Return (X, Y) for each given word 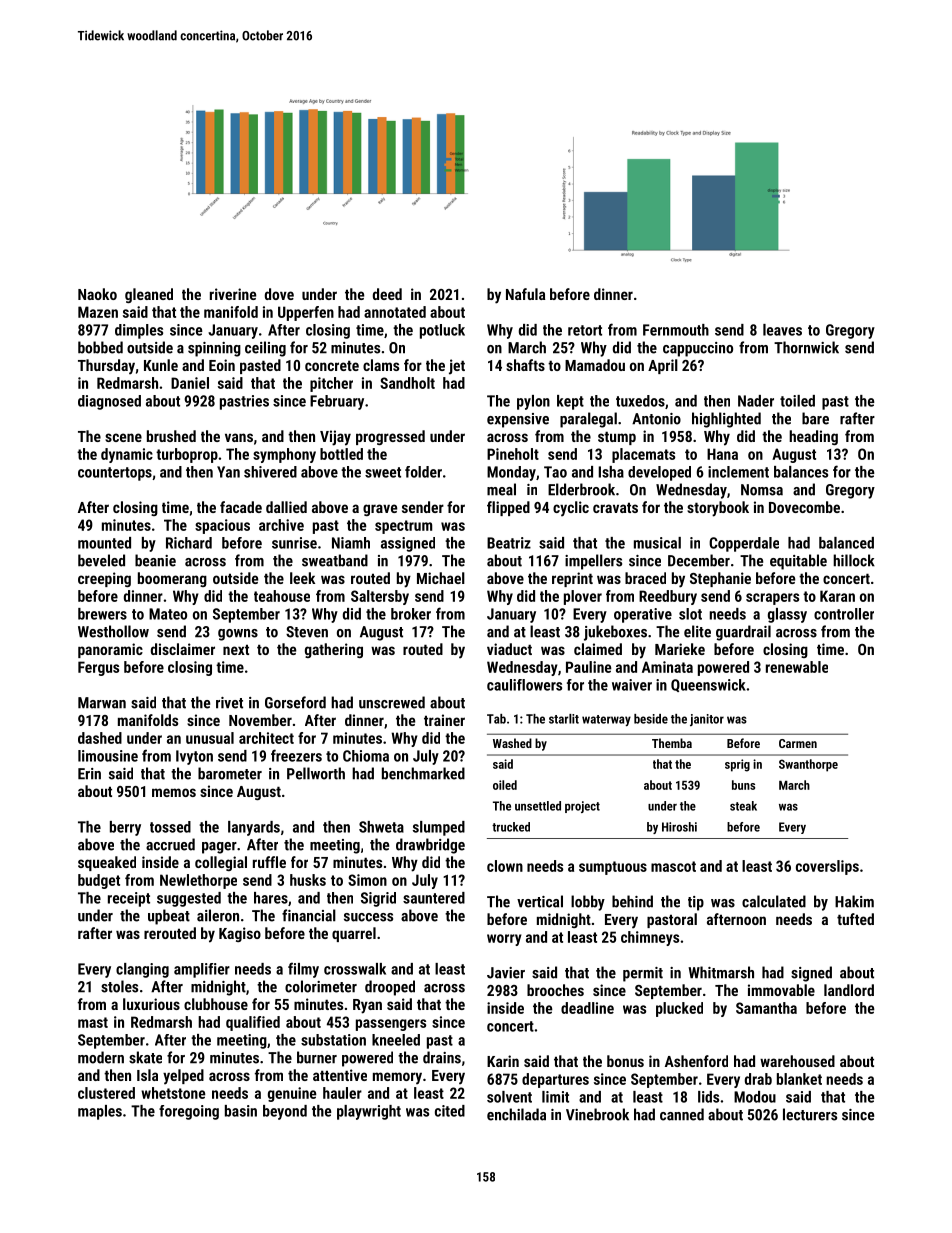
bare (815, 418)
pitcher (331, 384)
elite (697, 631)
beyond (285, 1112)
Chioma (366, 756)
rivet (229, 703)
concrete (332, 365)
